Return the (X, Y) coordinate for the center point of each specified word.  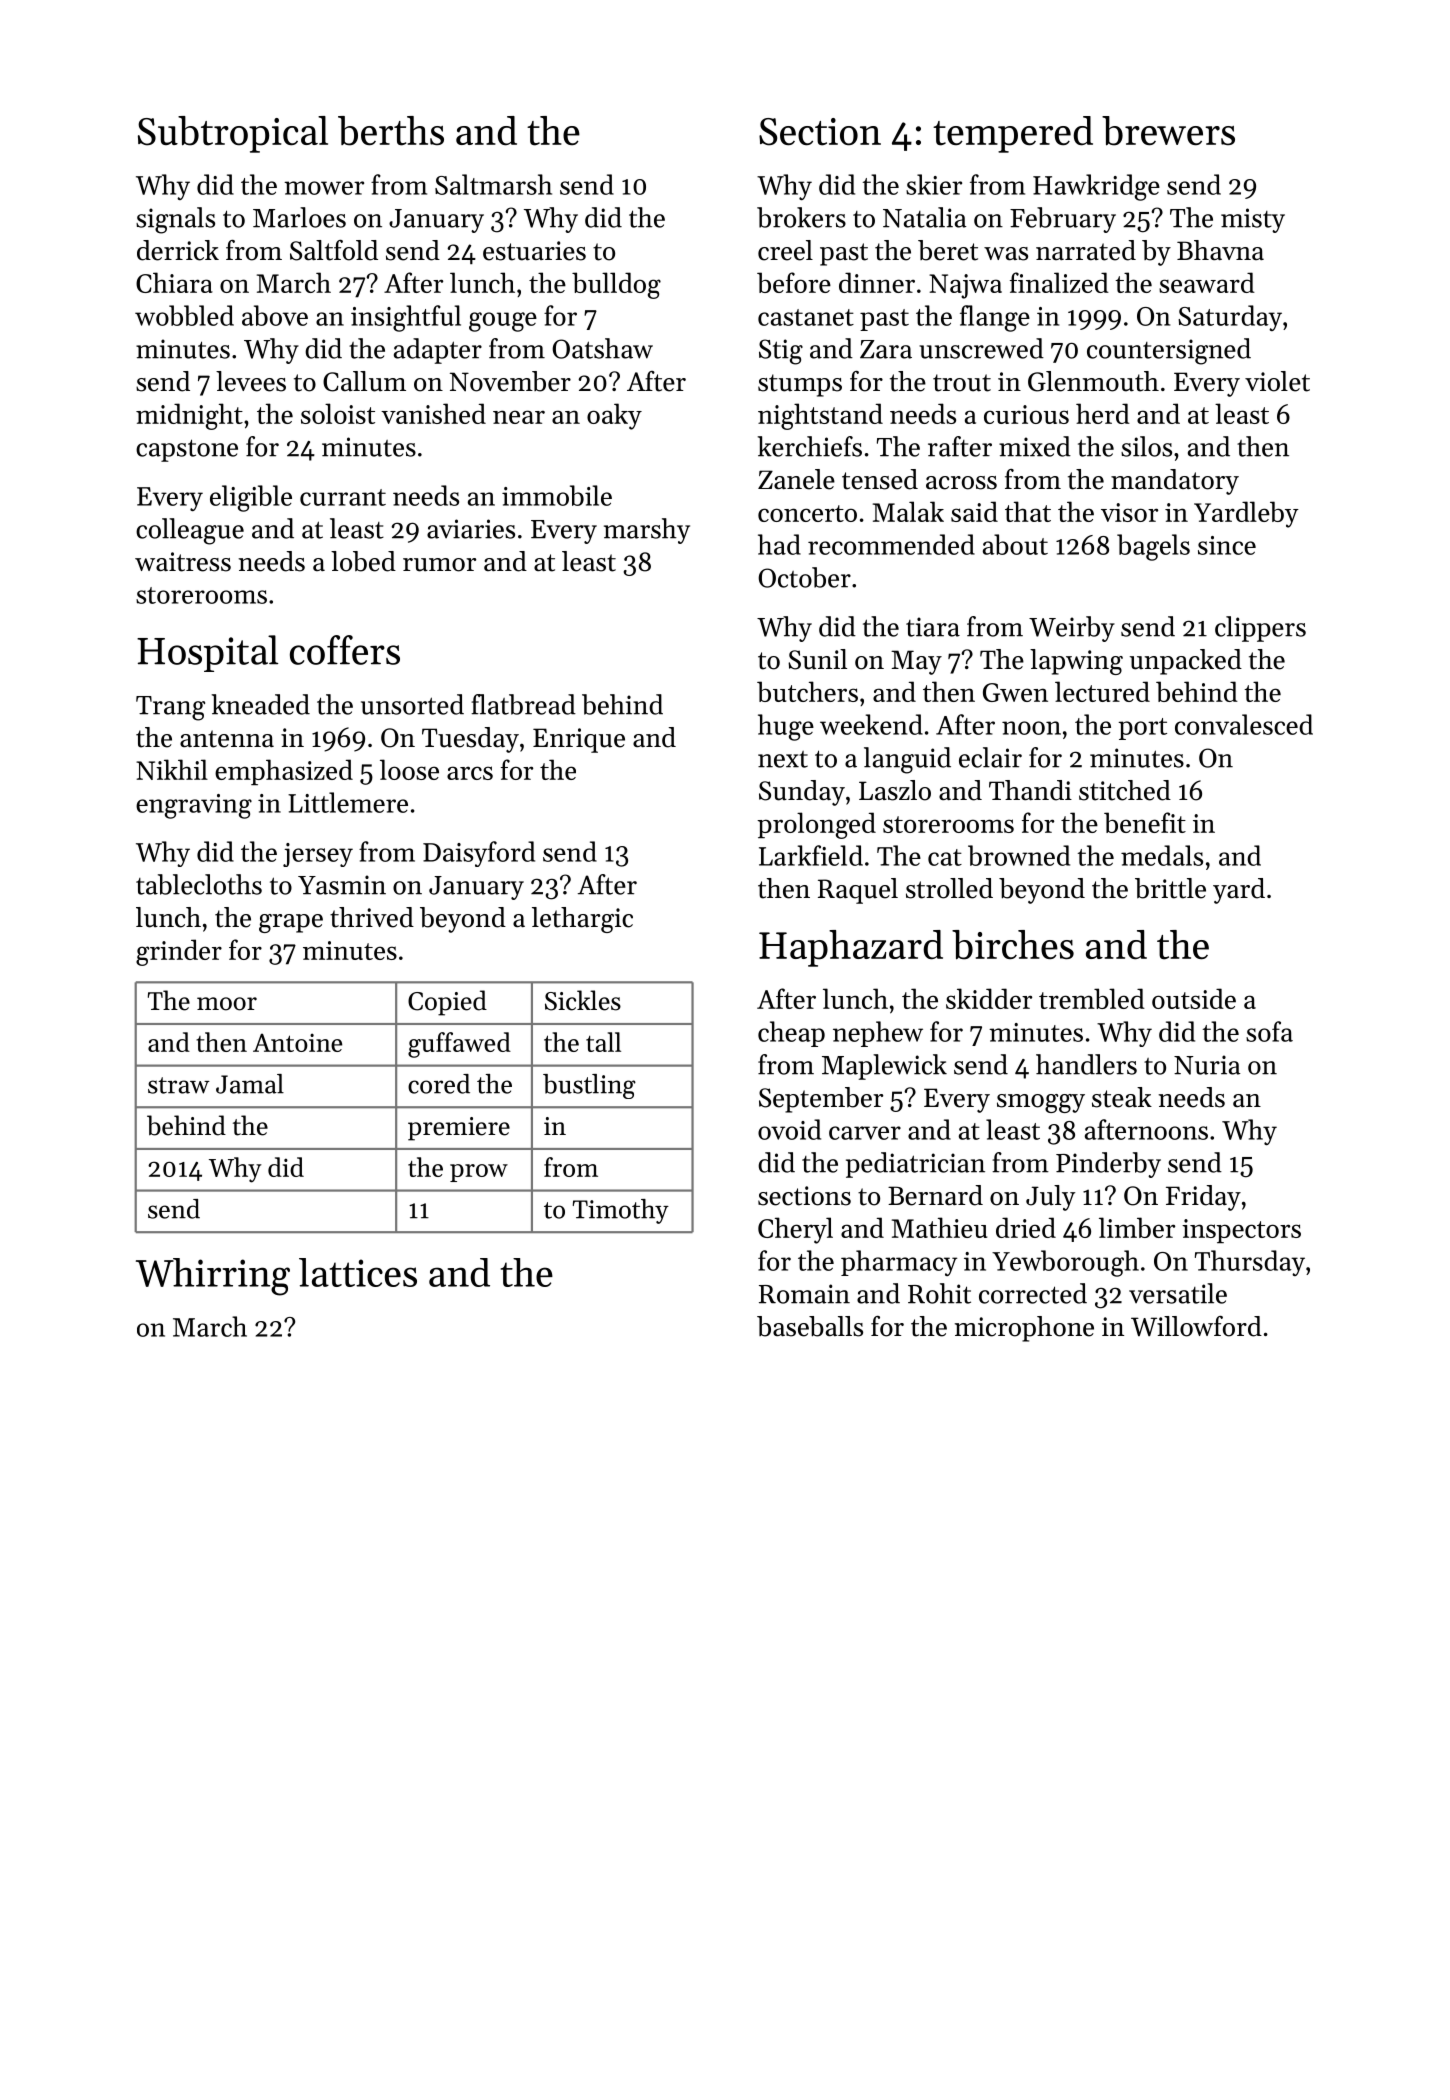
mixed (1035, 446)
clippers (1260, 629)
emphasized (284, 772)
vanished (433, 413)
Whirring (213, 1277)
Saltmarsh (493, 184)
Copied (447, 1003)
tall (603, 1042)
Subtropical (233, 134)
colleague (190, 531)
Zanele (796, 479)
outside (1194, 998)
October (804, 577)
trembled (1092, 998)
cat (945, 857)
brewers (1168, 131)
